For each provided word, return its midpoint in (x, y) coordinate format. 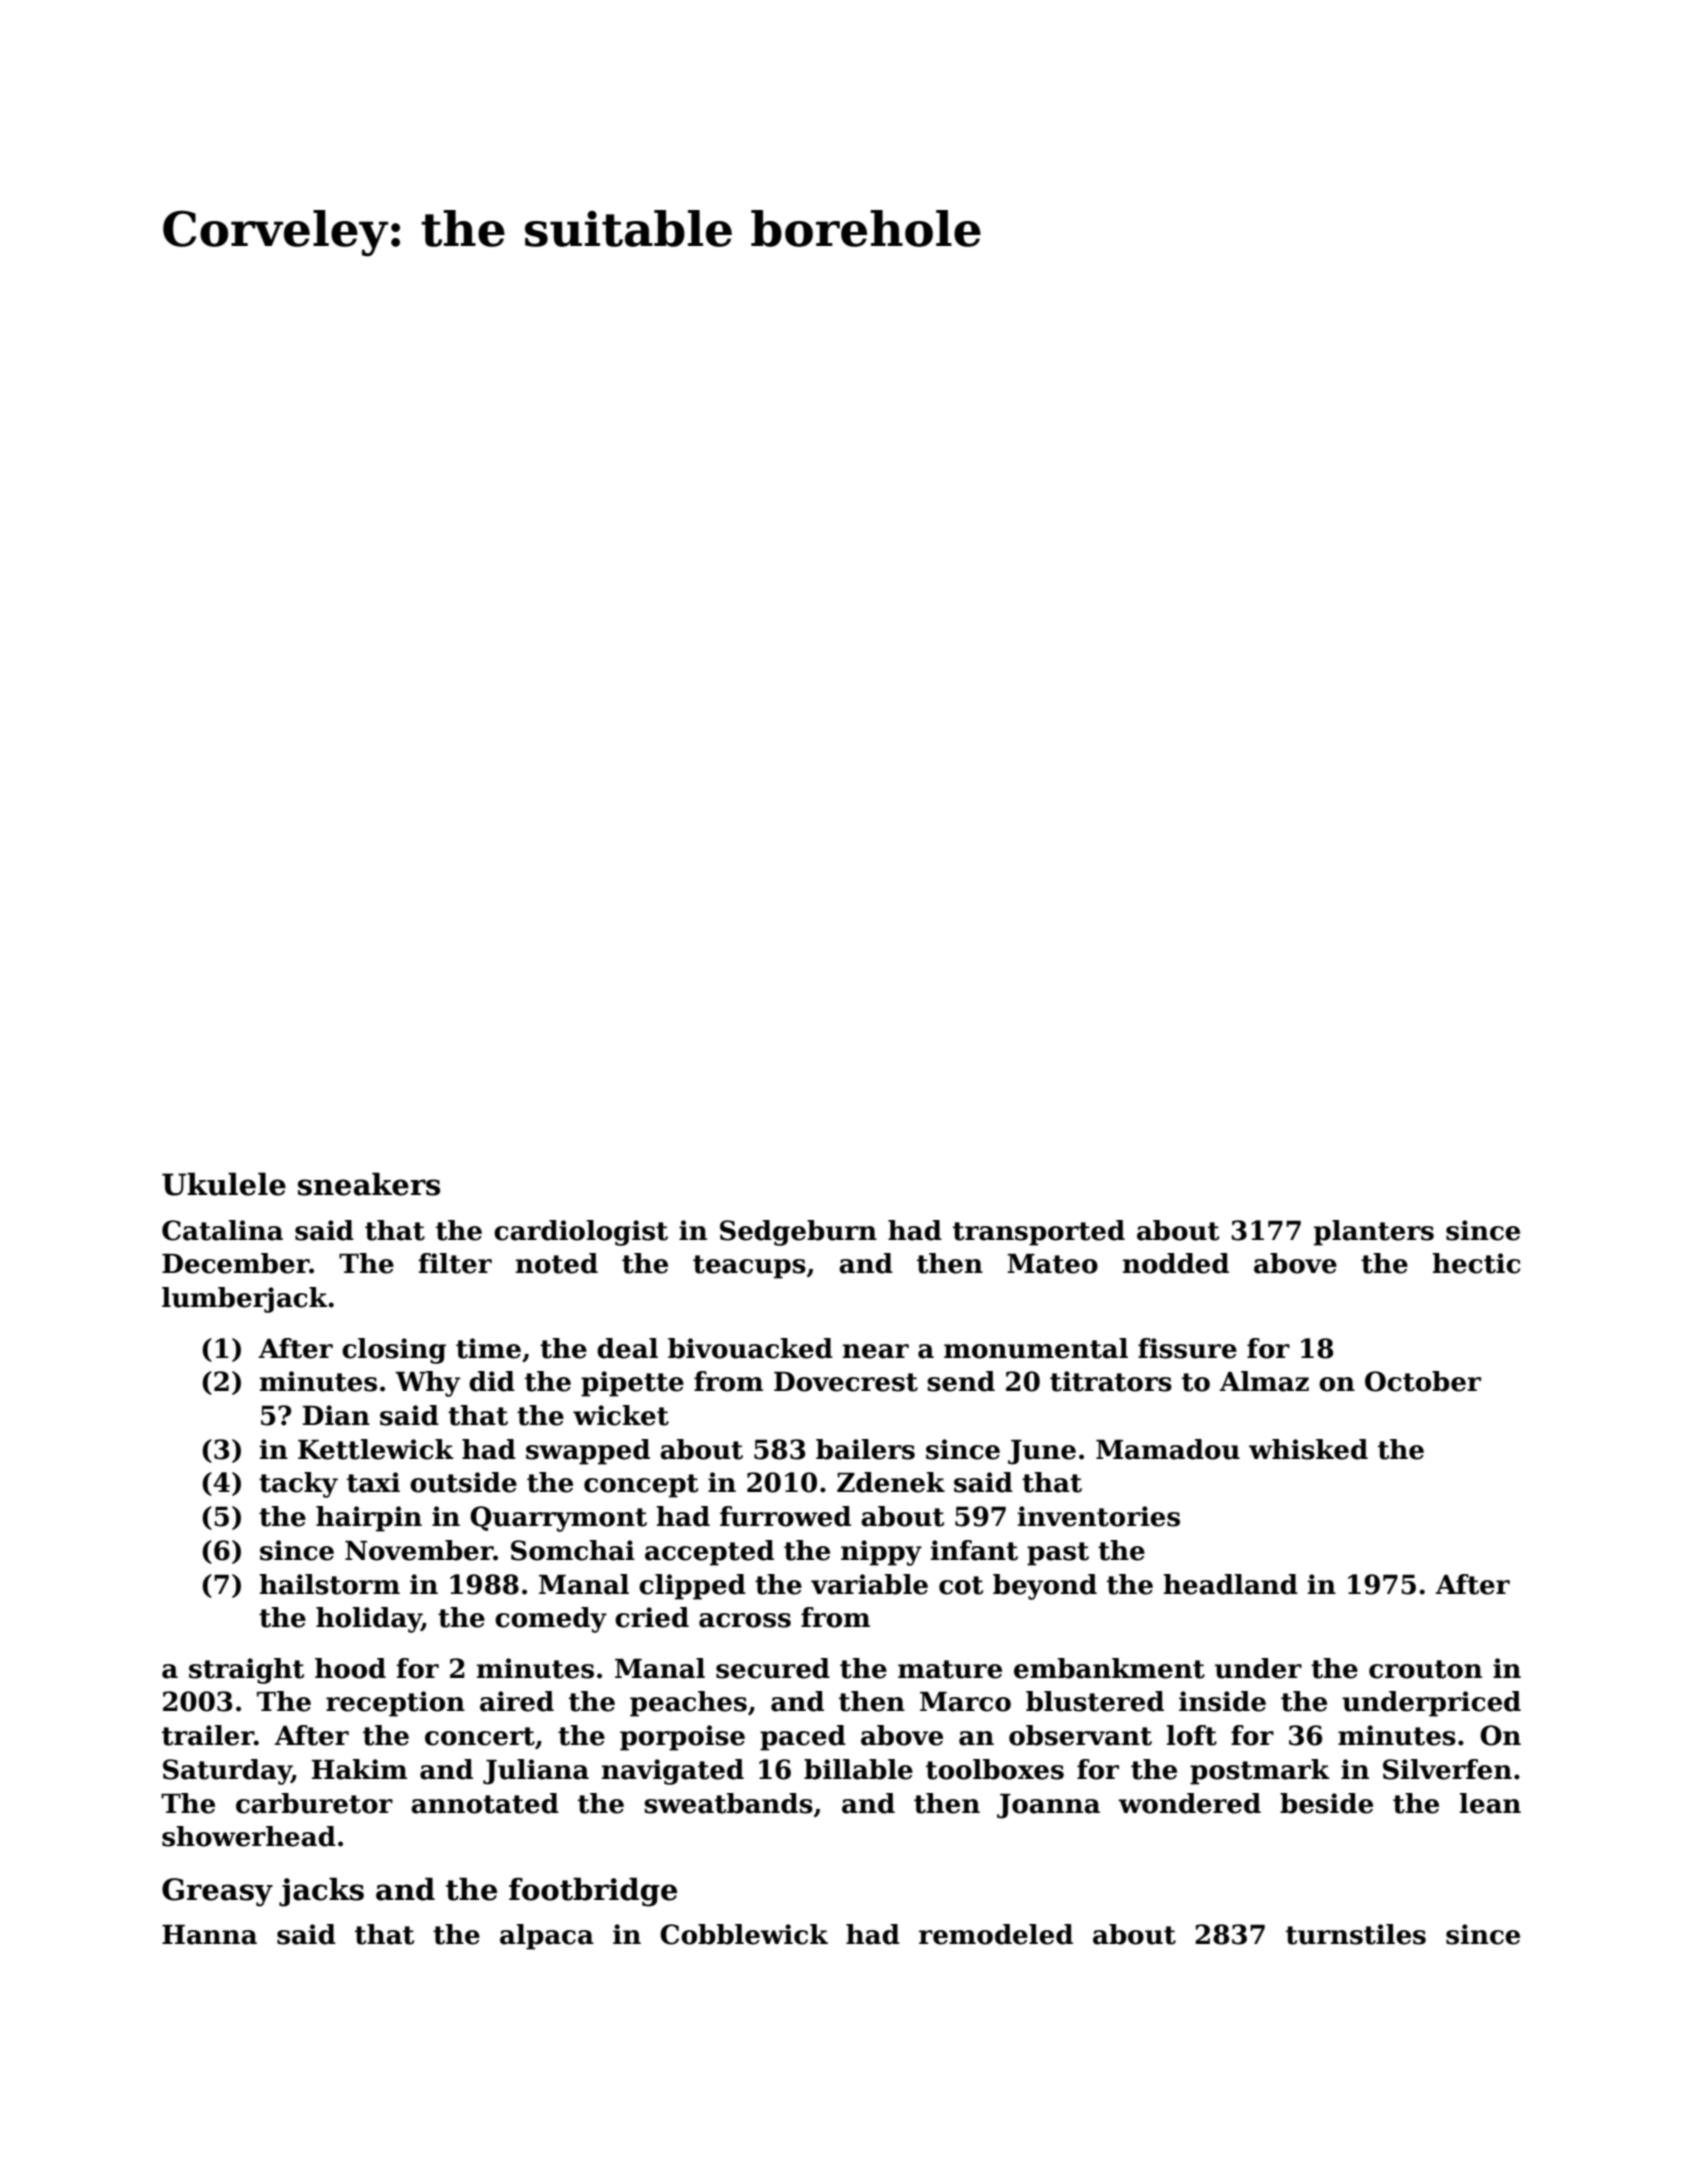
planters (1374, 1233)
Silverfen (1447, 1769)
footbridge (593, 1892)
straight (246, 1671)
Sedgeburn (798, 1233)
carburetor (314, 1803)
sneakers (369, 1184)
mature (950, 1669)
